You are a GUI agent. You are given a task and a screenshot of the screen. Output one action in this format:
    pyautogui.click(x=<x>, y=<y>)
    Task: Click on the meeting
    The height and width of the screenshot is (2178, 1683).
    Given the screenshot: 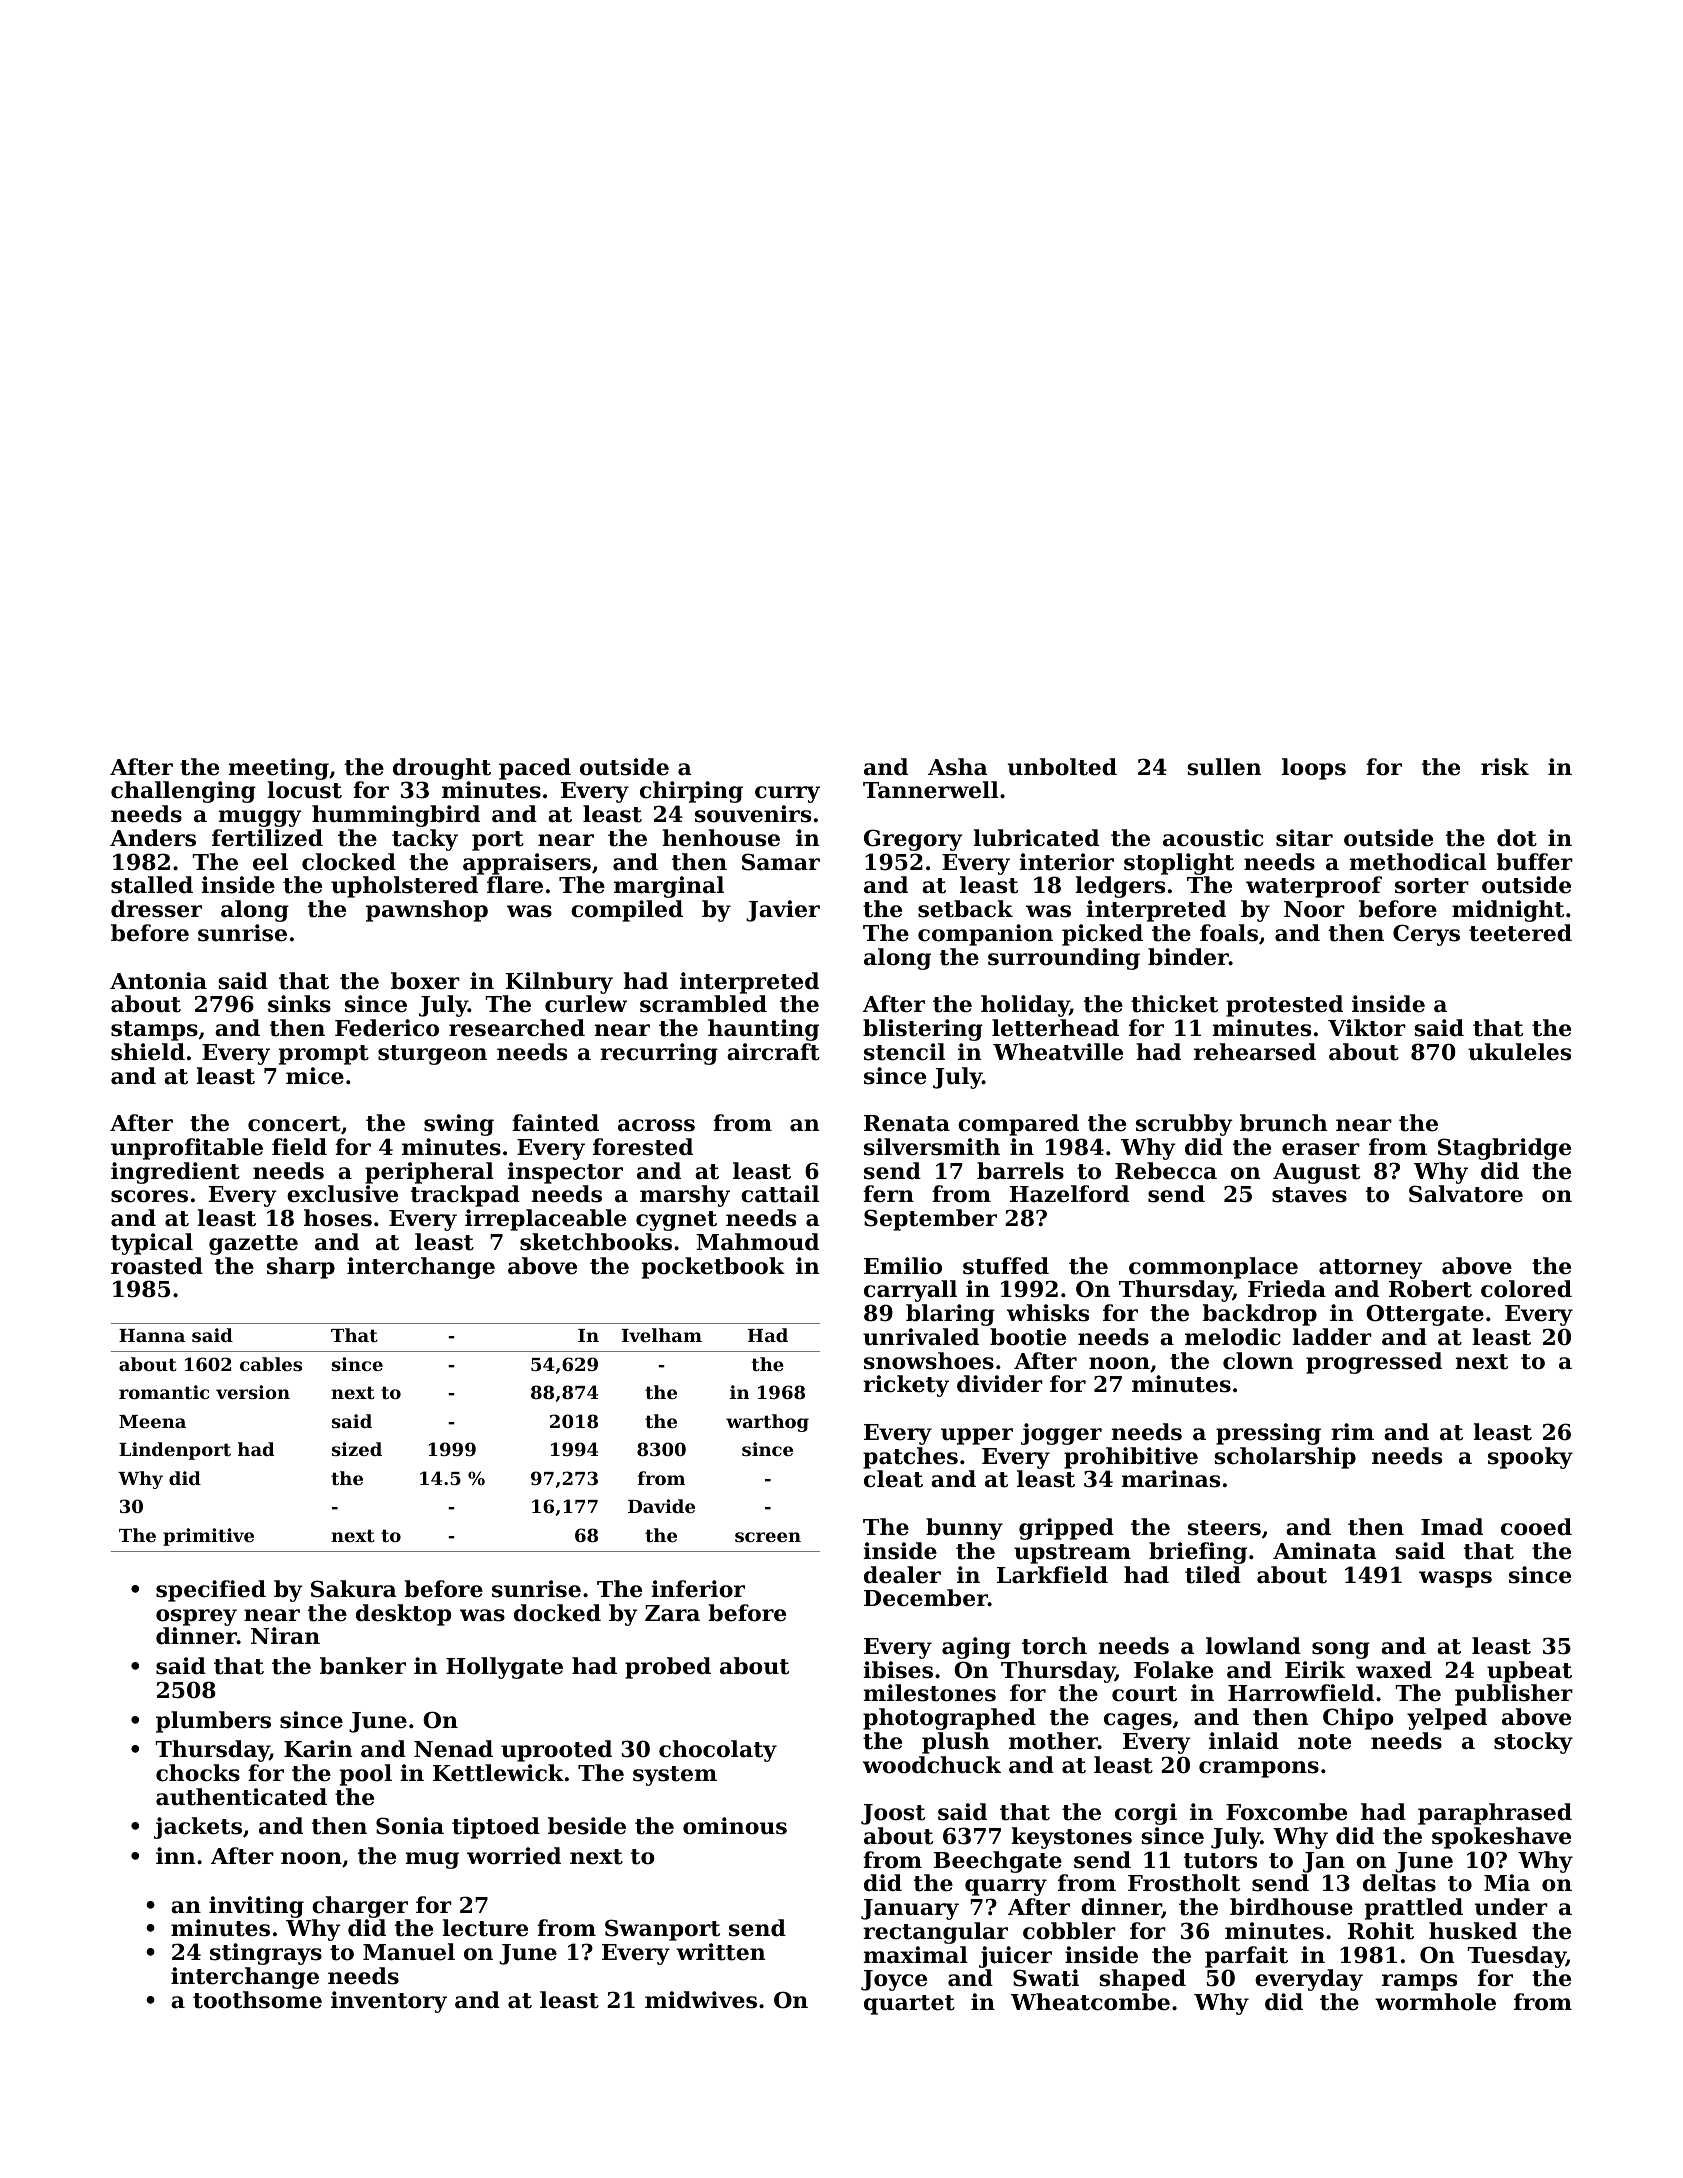 What is the action you would take?
    pyautogui.click(x=278, y=769)
